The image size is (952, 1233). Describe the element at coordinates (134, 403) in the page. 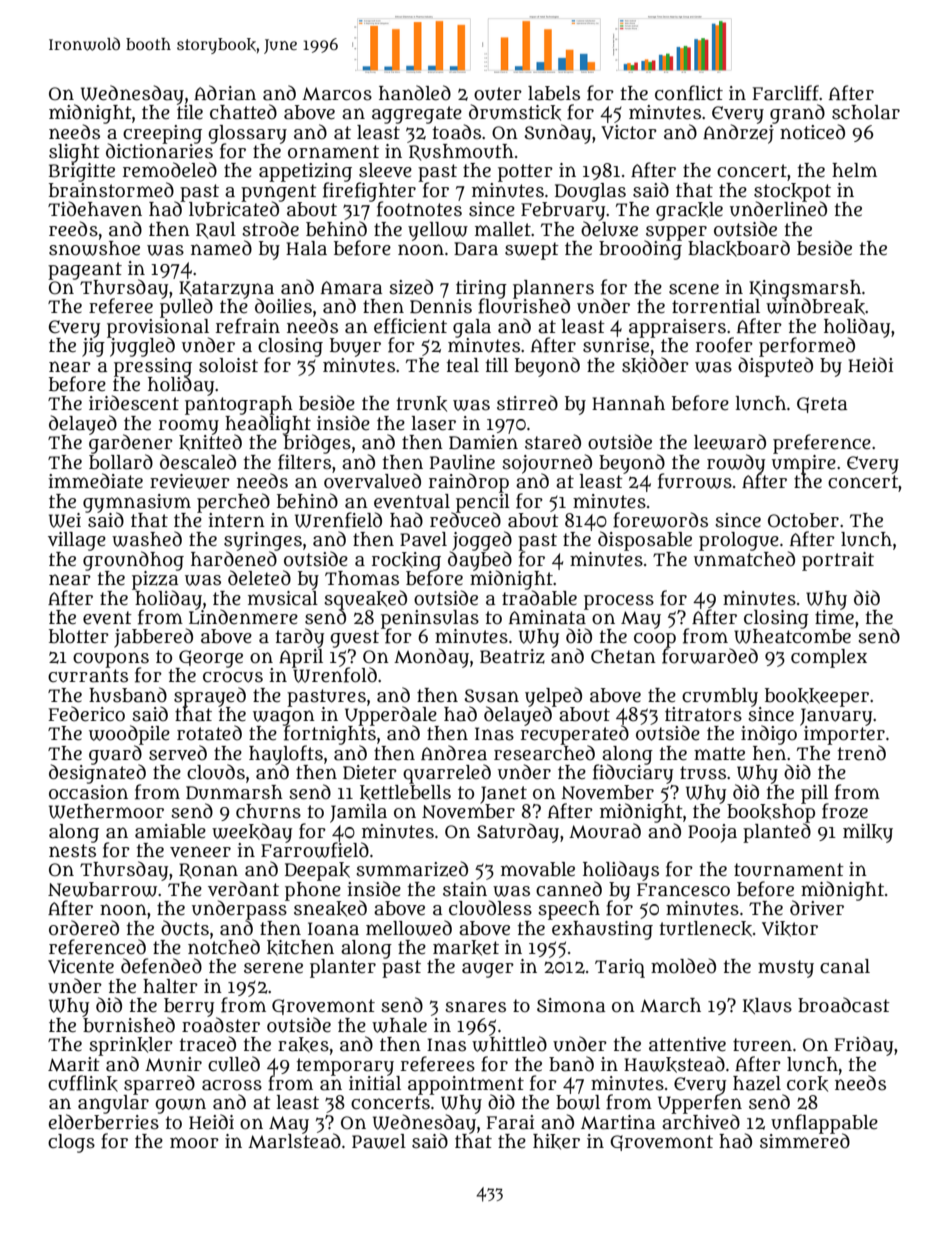

I see `iridescent` at that location.
